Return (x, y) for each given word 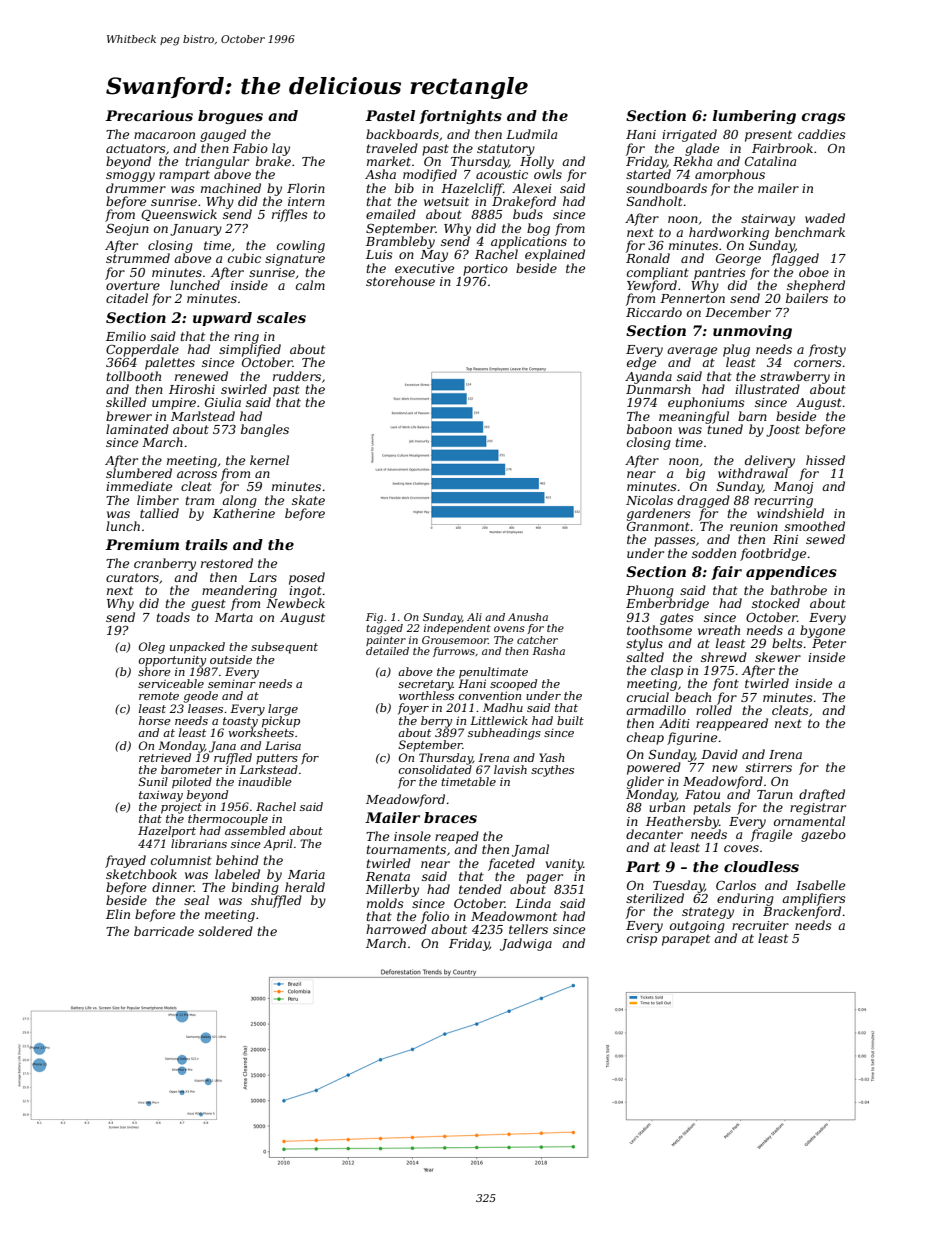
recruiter (760, 925)
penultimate (493, 673)
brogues (230, 117)
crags (823, 118)
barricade (164, 931)
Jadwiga (526, 944)
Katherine (244, 513)
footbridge (773, 554)
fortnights (460, 117)
